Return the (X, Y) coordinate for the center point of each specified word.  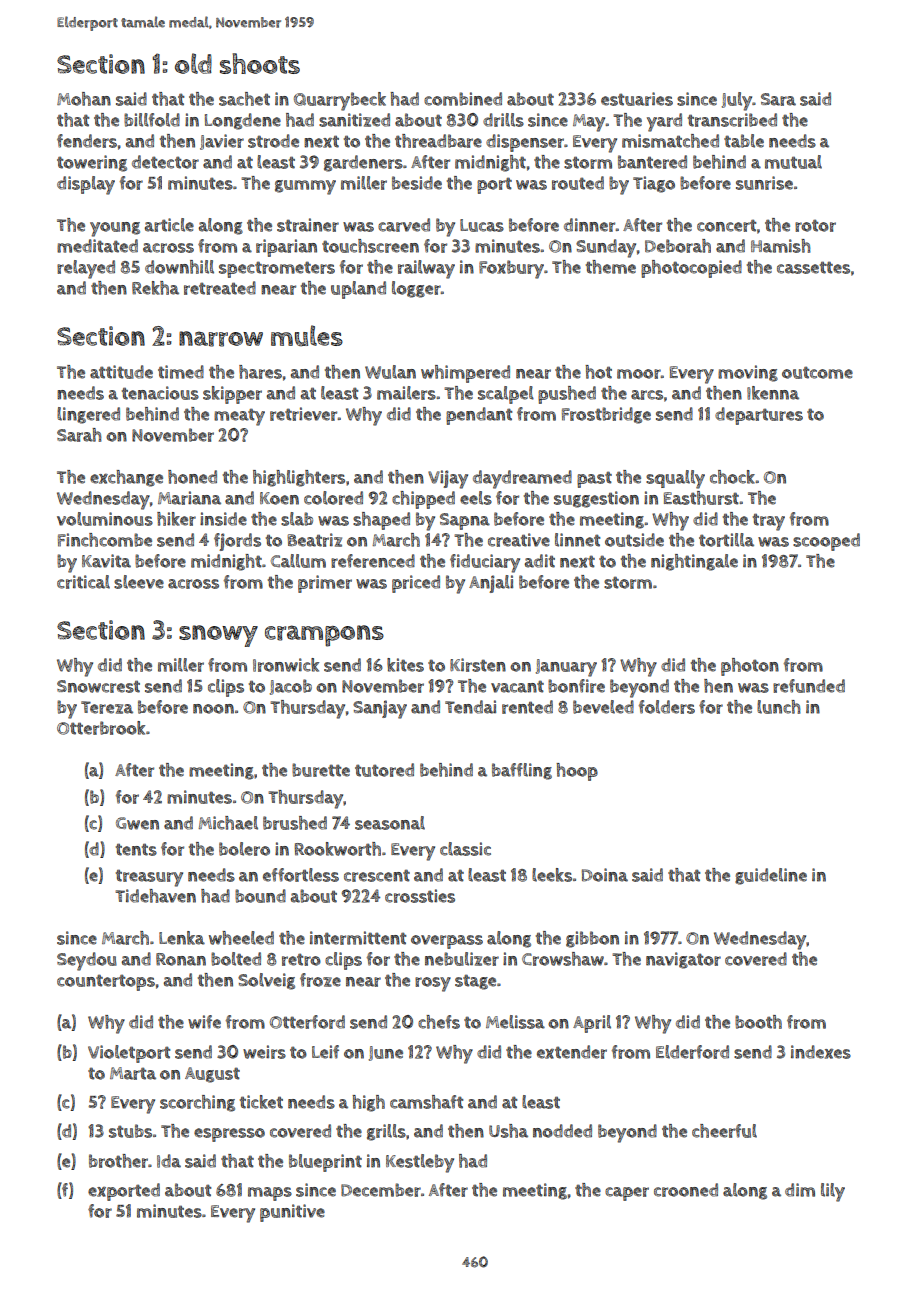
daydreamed (522, 479)
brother (118, 1161)
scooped (826, 542)
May (589, 123)
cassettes (813, 267)
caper (627, 1194)
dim (800, 1190)
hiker (176, 519)
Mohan (84, 99)
